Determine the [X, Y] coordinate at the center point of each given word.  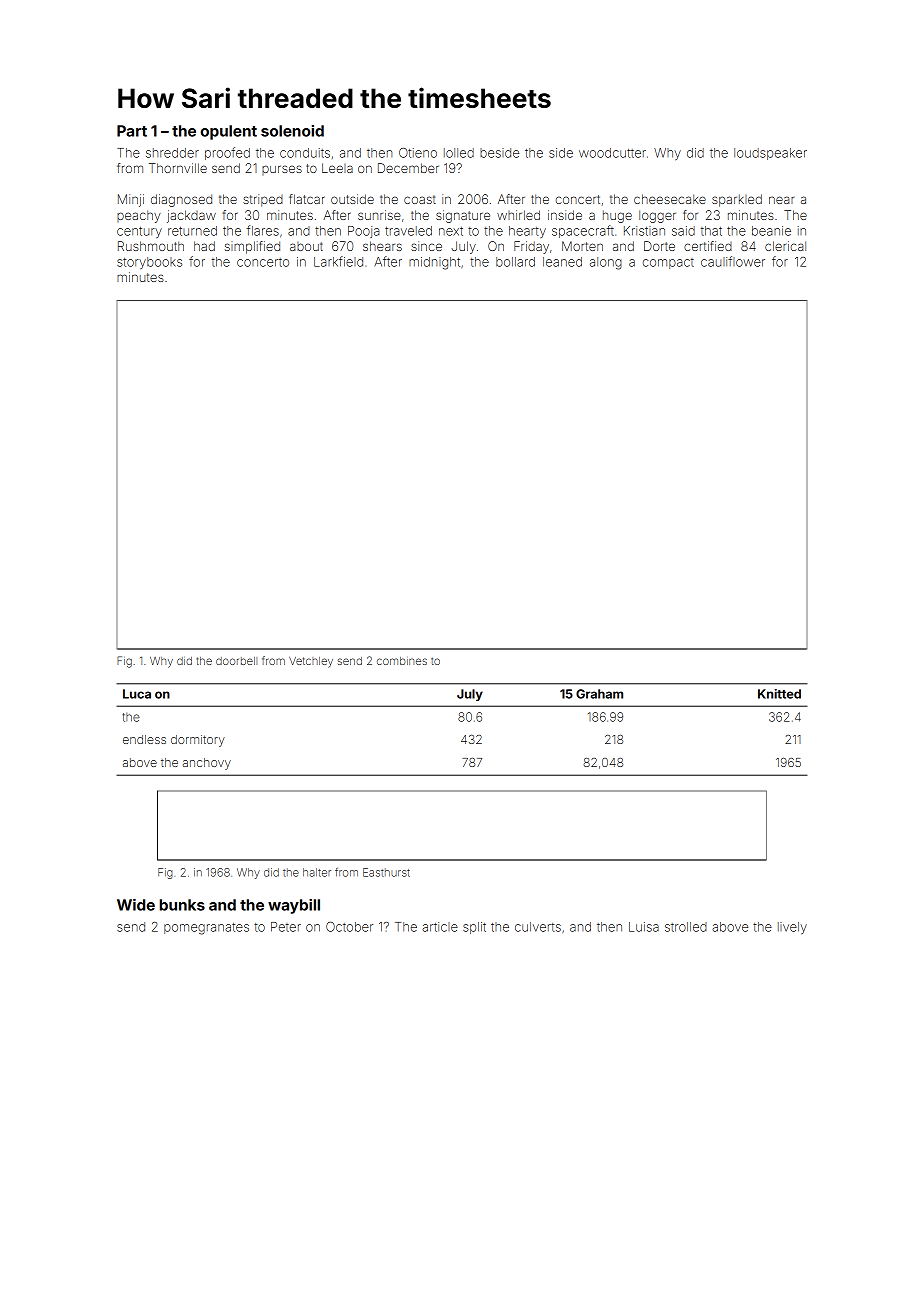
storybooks [149, 263]
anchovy [207, 764]
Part [132, 131]
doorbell [236, 661]
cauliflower [733, 261]
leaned [562, 262]
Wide [136, 905]
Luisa [644, 927]
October [349, 927]
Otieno [418, 153]
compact [668, 263]
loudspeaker [770, 154]
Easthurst [386, 872]
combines [402, 661]
